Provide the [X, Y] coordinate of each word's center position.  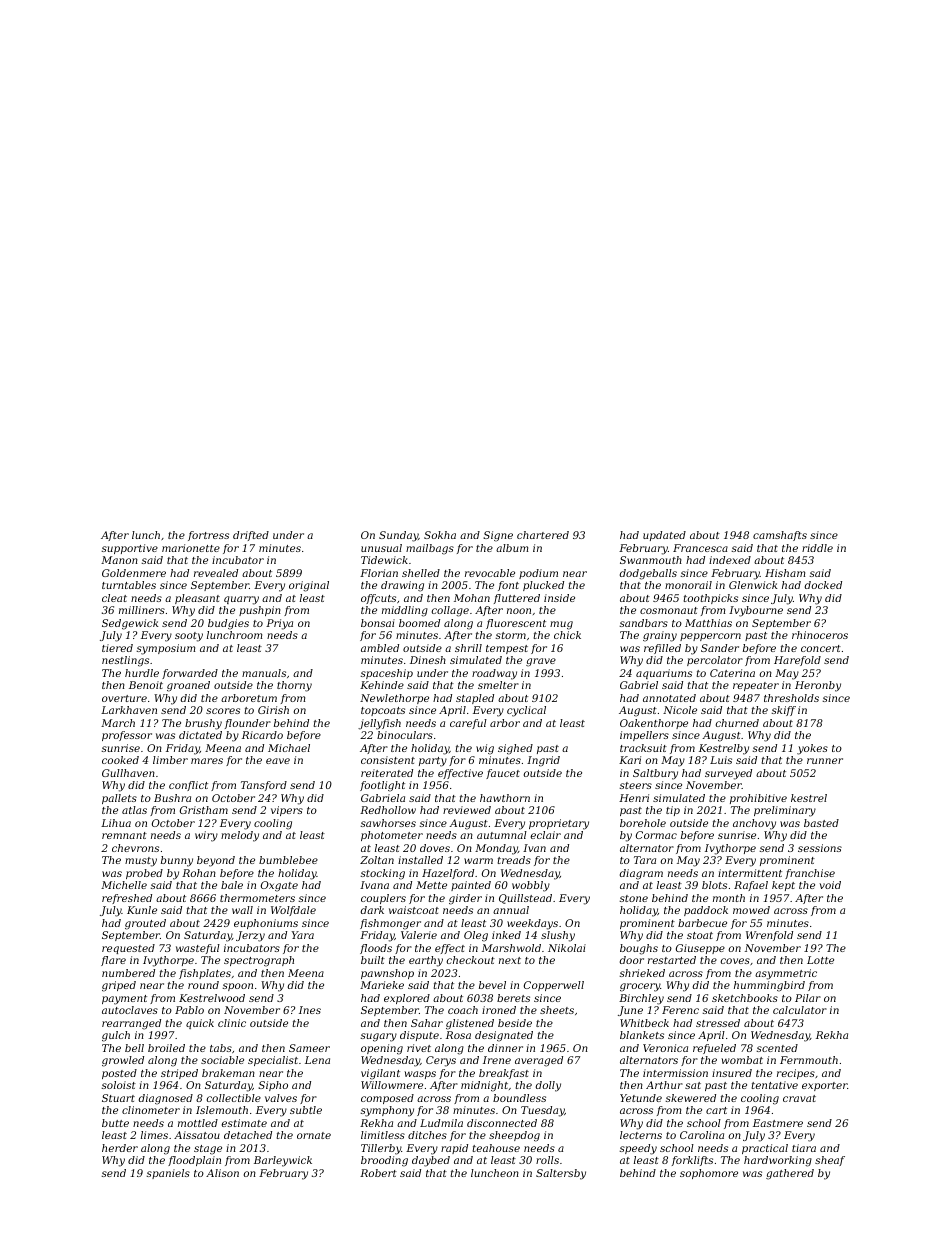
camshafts [780, 536]
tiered [117, 648]
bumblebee [288, 860]
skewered [691, 1098]
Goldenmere [134, 573]
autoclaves [130, 1010]
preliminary [785, 811]
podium [538, 574]
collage [450, 611]
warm [478, 861]
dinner [505, 1048]
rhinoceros [820, 635]
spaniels [168, 1174]
